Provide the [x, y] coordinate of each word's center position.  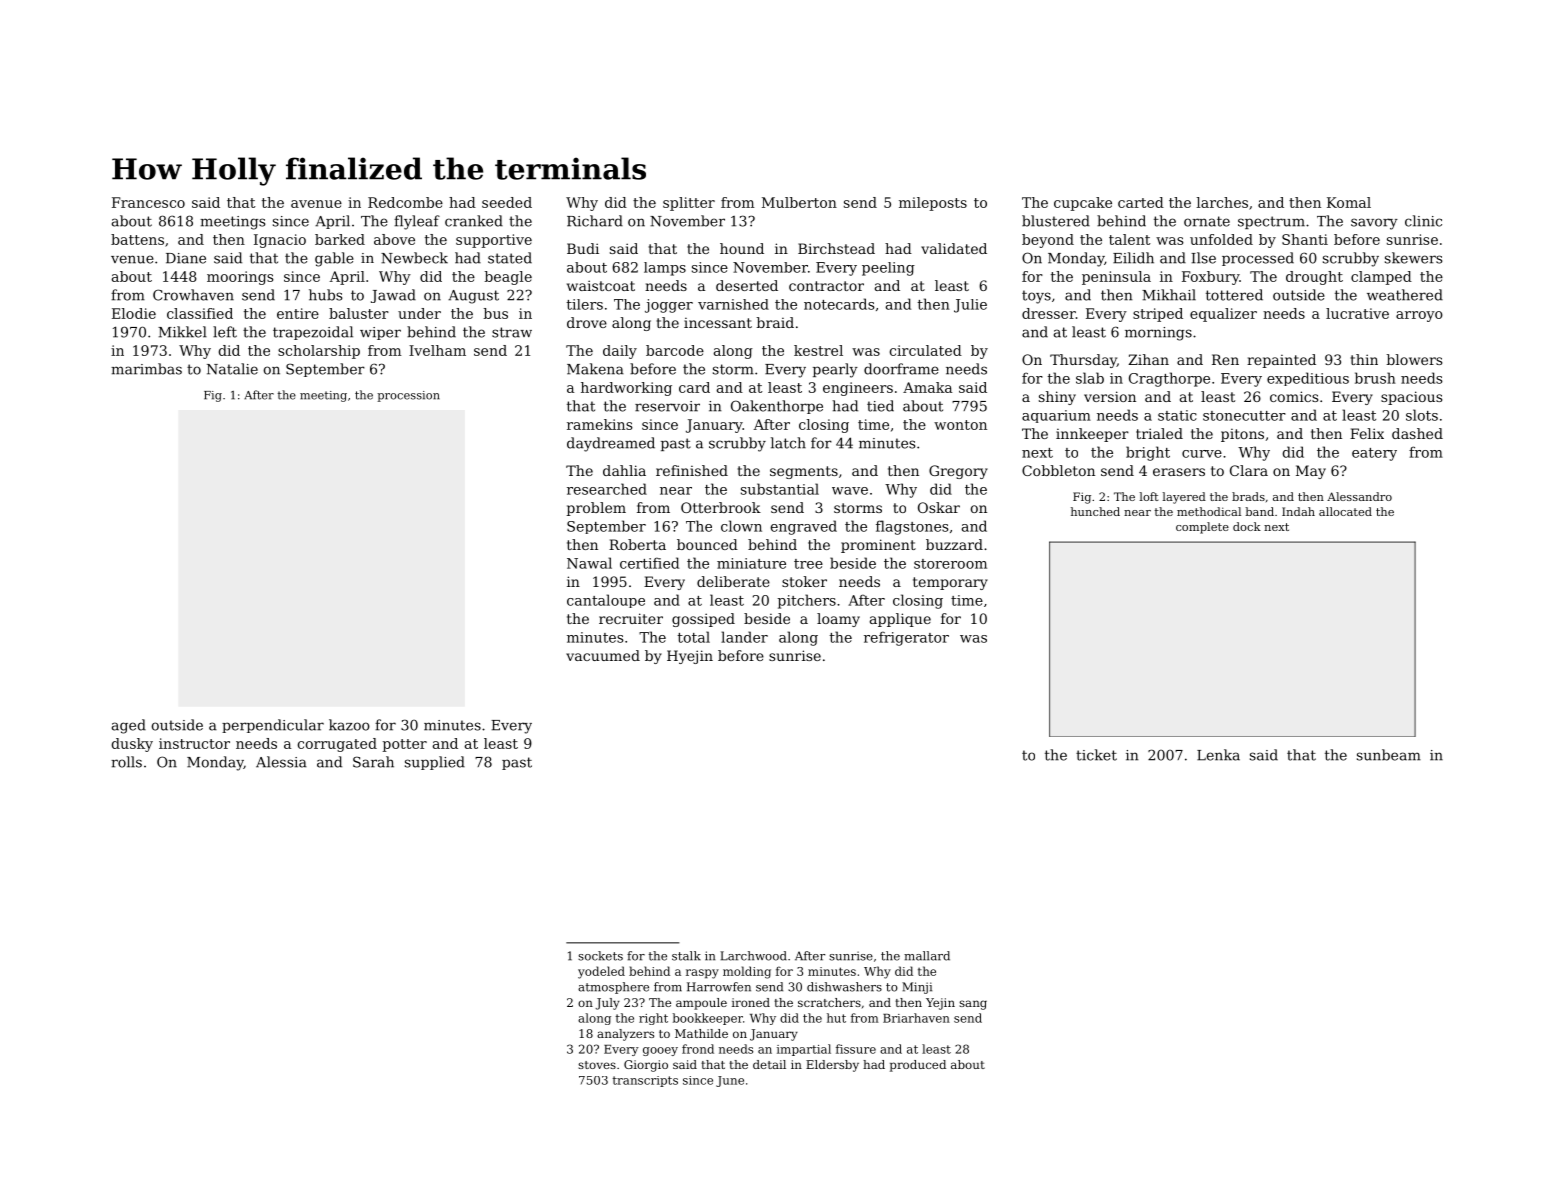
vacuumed [603, 655]
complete [1202, 528]
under [419, 313]
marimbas [146, 369]
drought [1314, 278]
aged [129, 726]
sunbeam [1389, 755]
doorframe [901, 369]
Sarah [373, 762]
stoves [597, 1065]
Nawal [589, 563]
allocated [1345, 511]
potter [405, 745]
